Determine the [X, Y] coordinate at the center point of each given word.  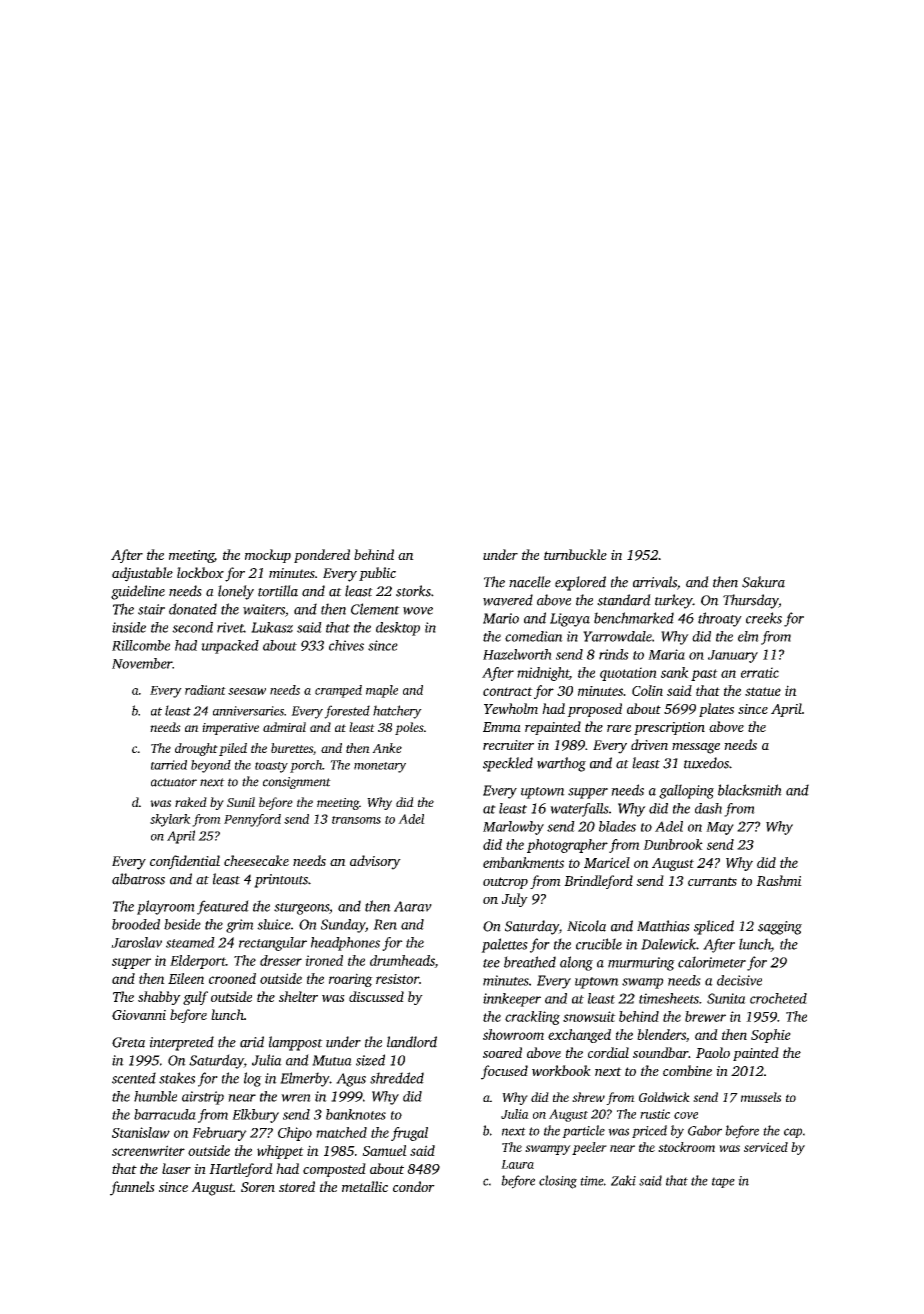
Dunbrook [673, 844]
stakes [177, 1078]
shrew [588, 1097]
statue [763, 691]
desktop [398, 629]
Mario [501, 618]
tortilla [278, 591]
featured [223, 907]
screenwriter [148, 1150]
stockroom [686, 1147]
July [515, 900]
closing [558, 1182]
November [142, 663]
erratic [760, 672]
